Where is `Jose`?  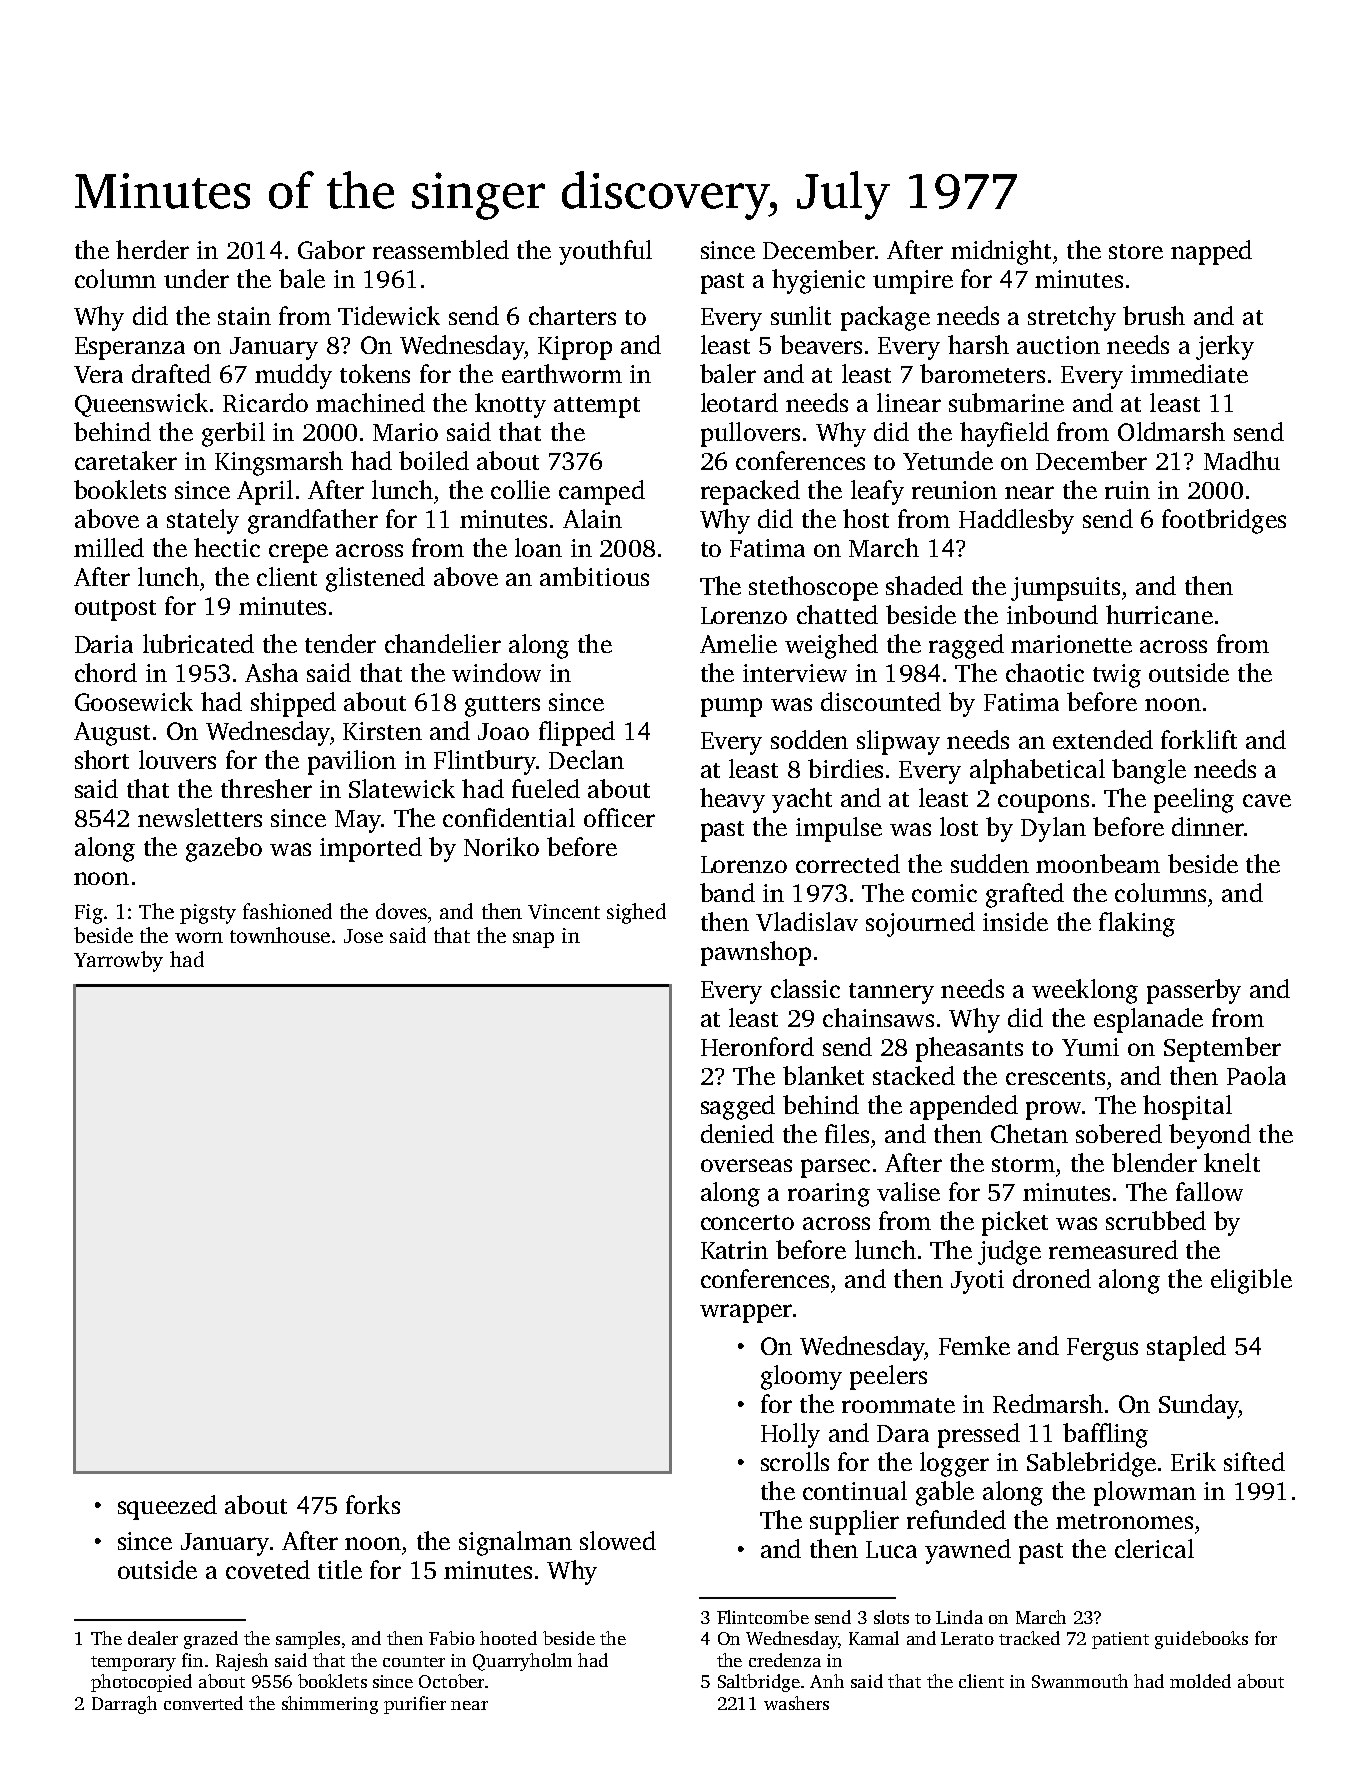
Jose is located at coordinates (363, 936).
